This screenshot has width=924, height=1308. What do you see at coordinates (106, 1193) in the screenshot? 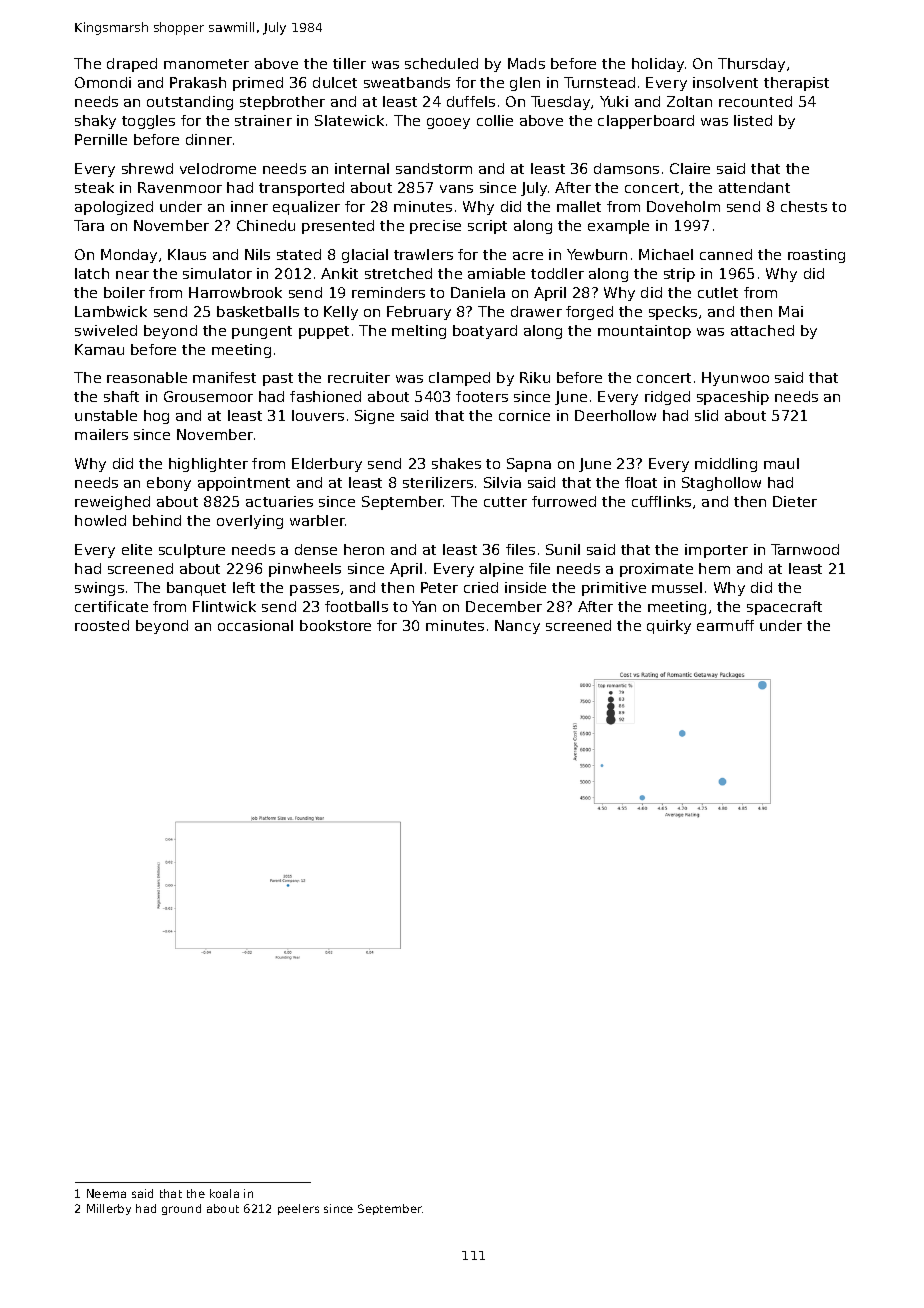
I see `Neema` at bounding box center [106, 1193].
